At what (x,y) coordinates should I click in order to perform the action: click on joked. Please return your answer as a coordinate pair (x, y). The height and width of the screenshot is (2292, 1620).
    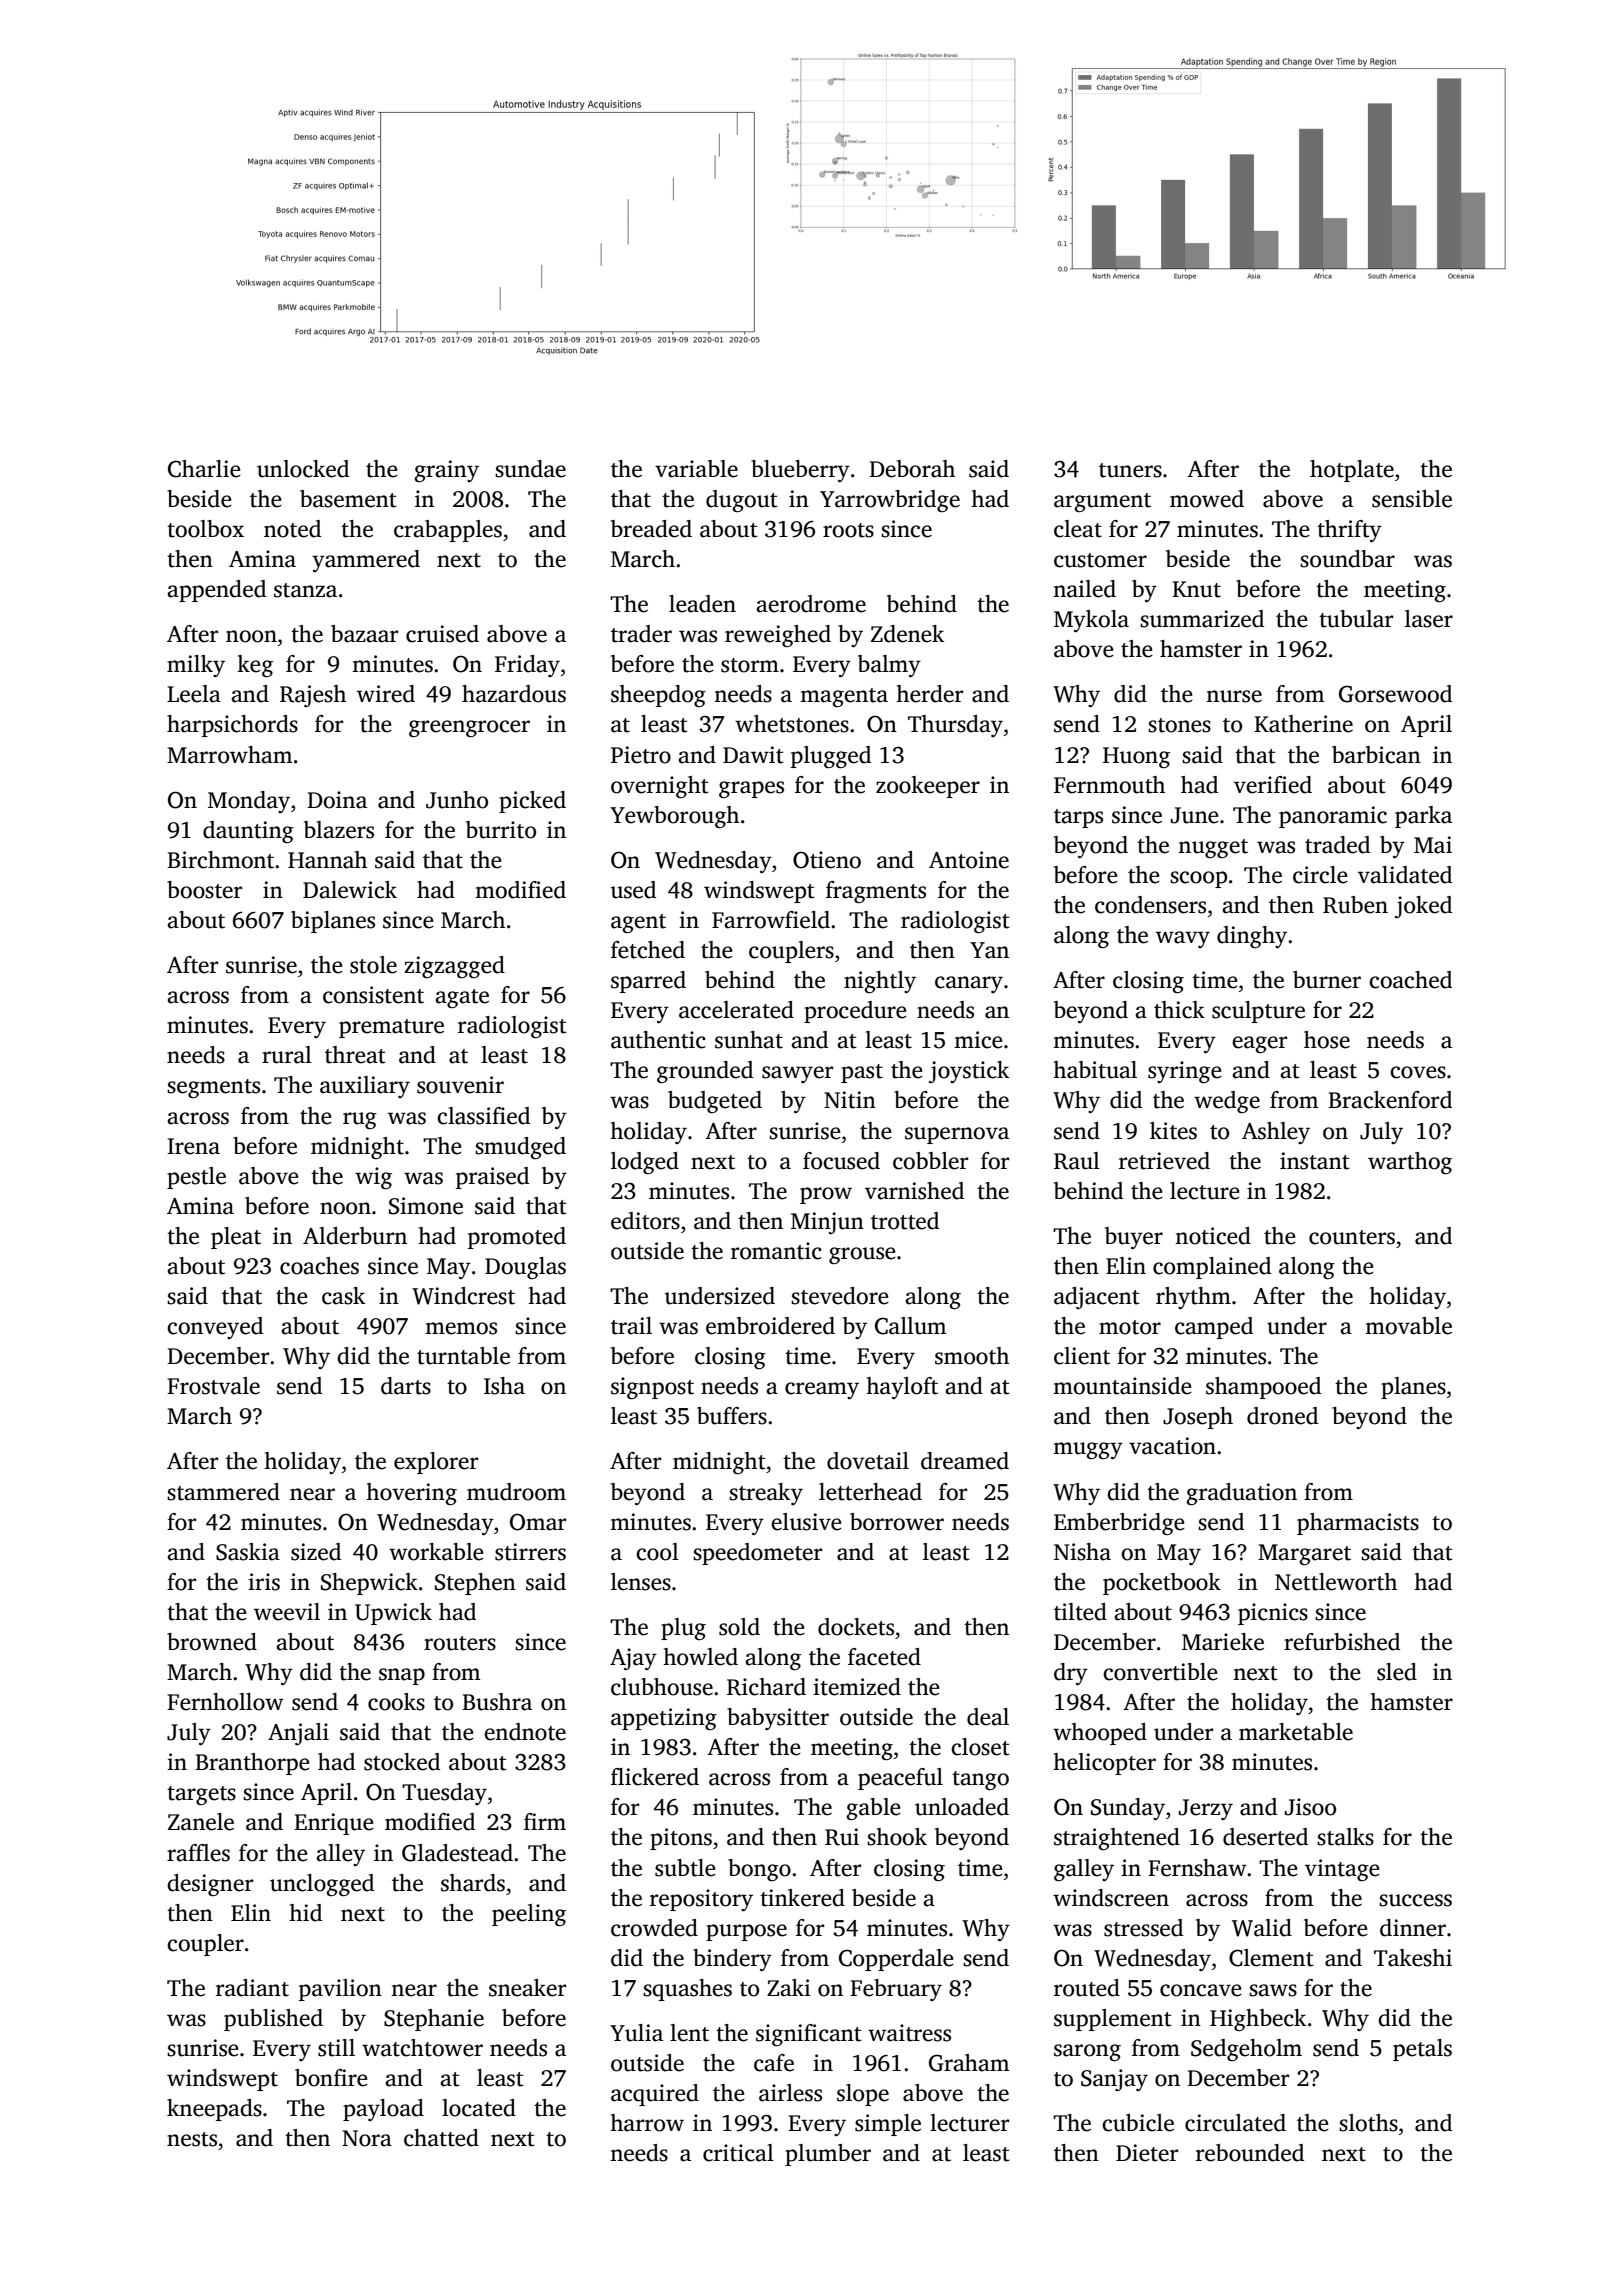
    Looking at the image, I should click on (1423, 907).
